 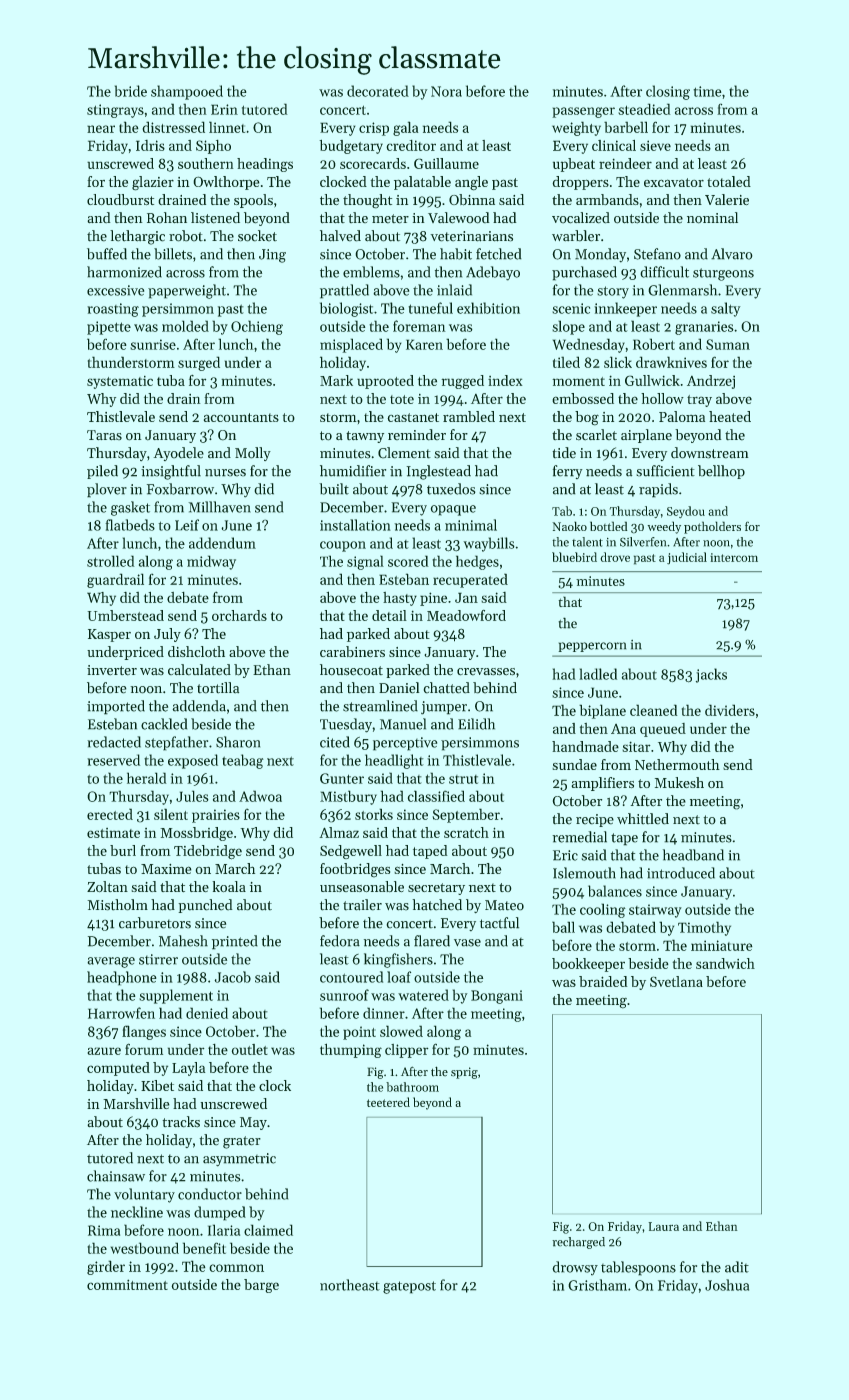 What do you see at coordinates (187, 92) in the screenshot?
I see `shampooed` at bounding box center [187, 92].
